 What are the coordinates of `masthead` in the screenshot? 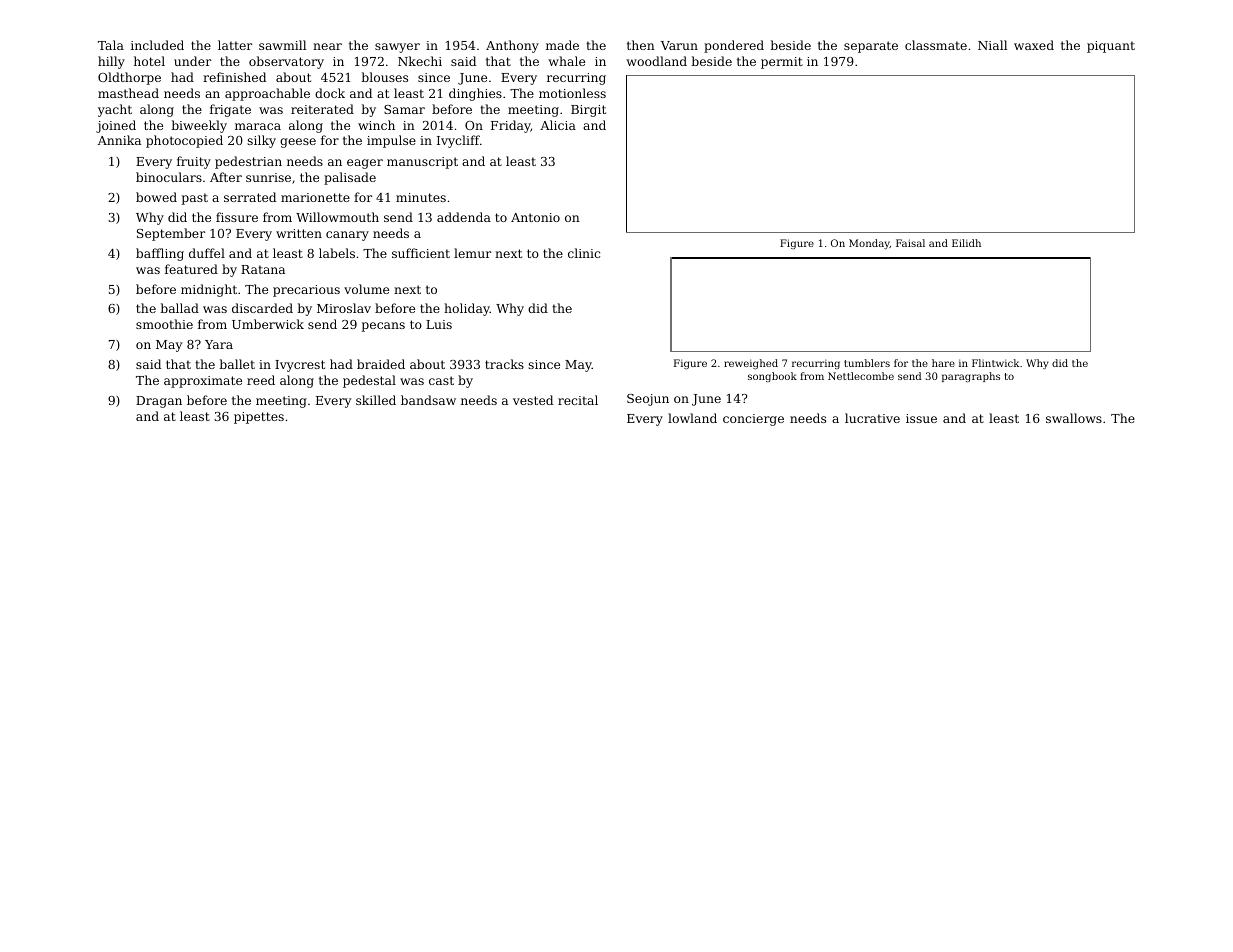 It's located at (128, 93).
